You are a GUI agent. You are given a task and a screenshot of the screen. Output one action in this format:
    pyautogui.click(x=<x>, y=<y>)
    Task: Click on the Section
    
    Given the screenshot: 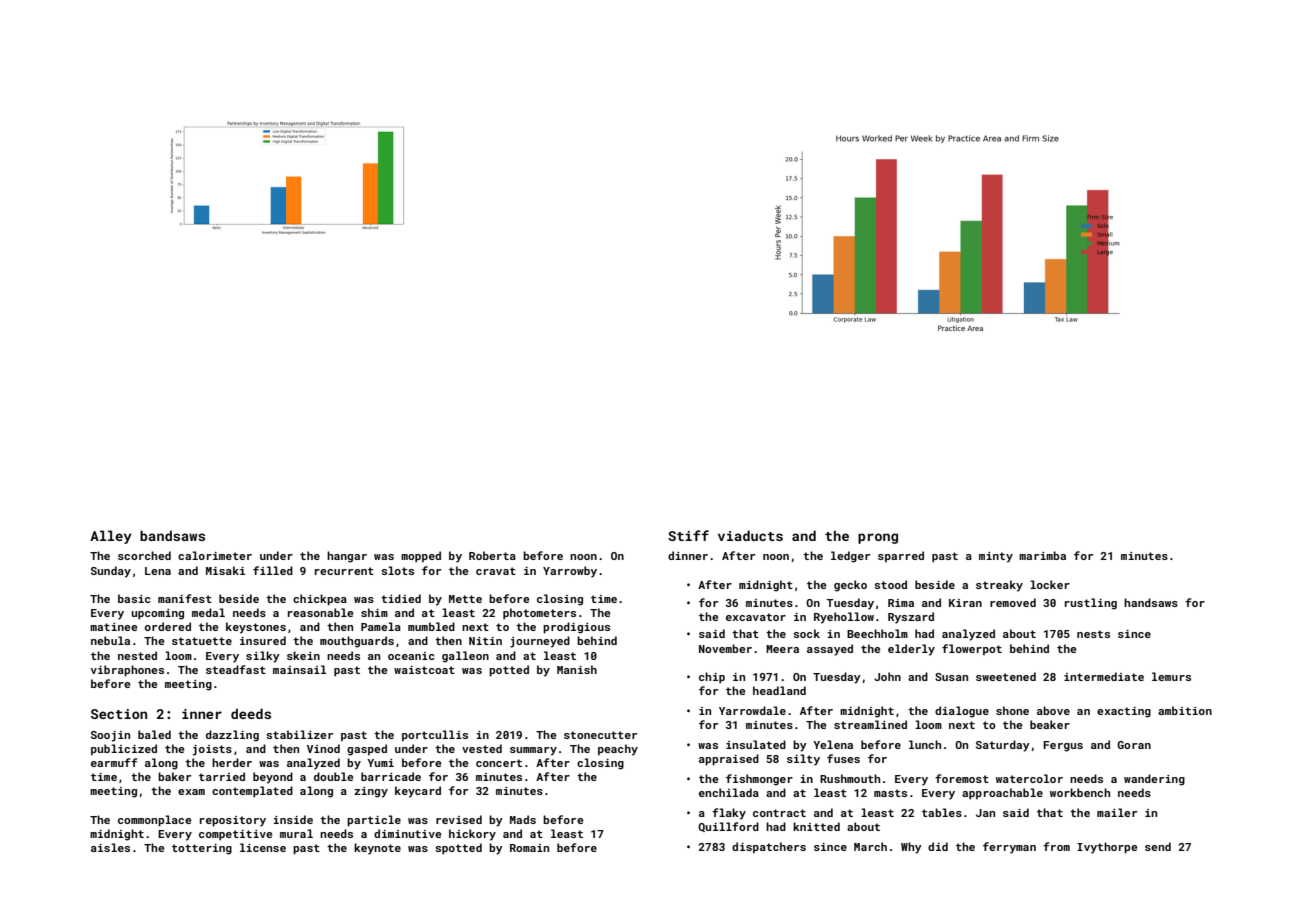 What is the action you would take?
    pyautogui.click(x=119, y=714)
